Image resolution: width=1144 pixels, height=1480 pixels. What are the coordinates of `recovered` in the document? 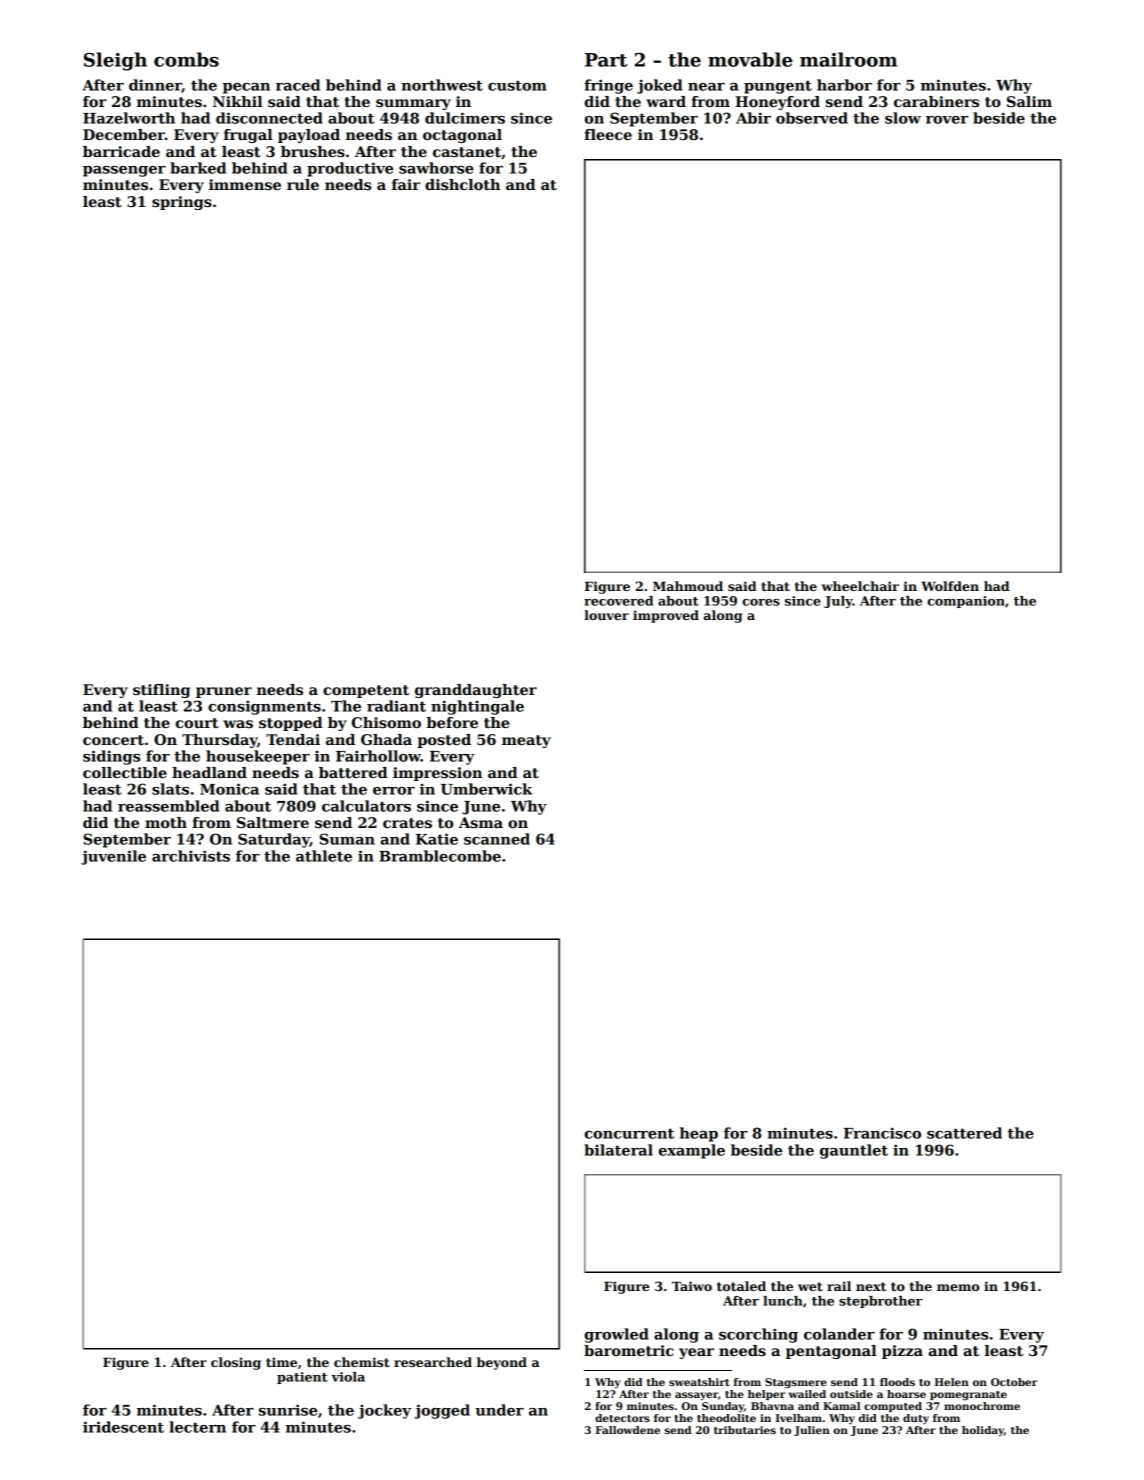 It's located at (618, 601).
